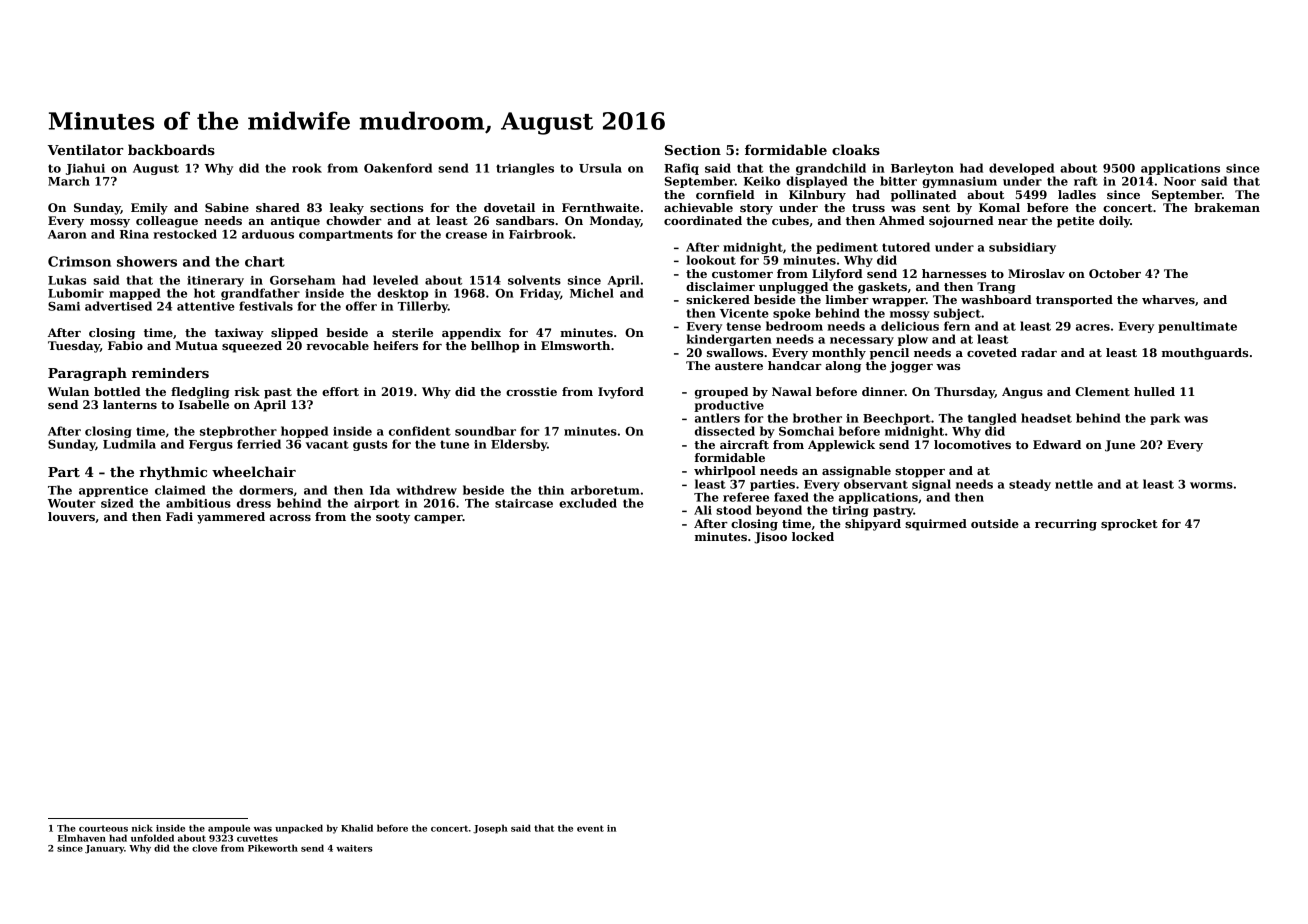 The width and height of the screenshot is (1308, 924). I want to click on waiters, so click(354, 848).
